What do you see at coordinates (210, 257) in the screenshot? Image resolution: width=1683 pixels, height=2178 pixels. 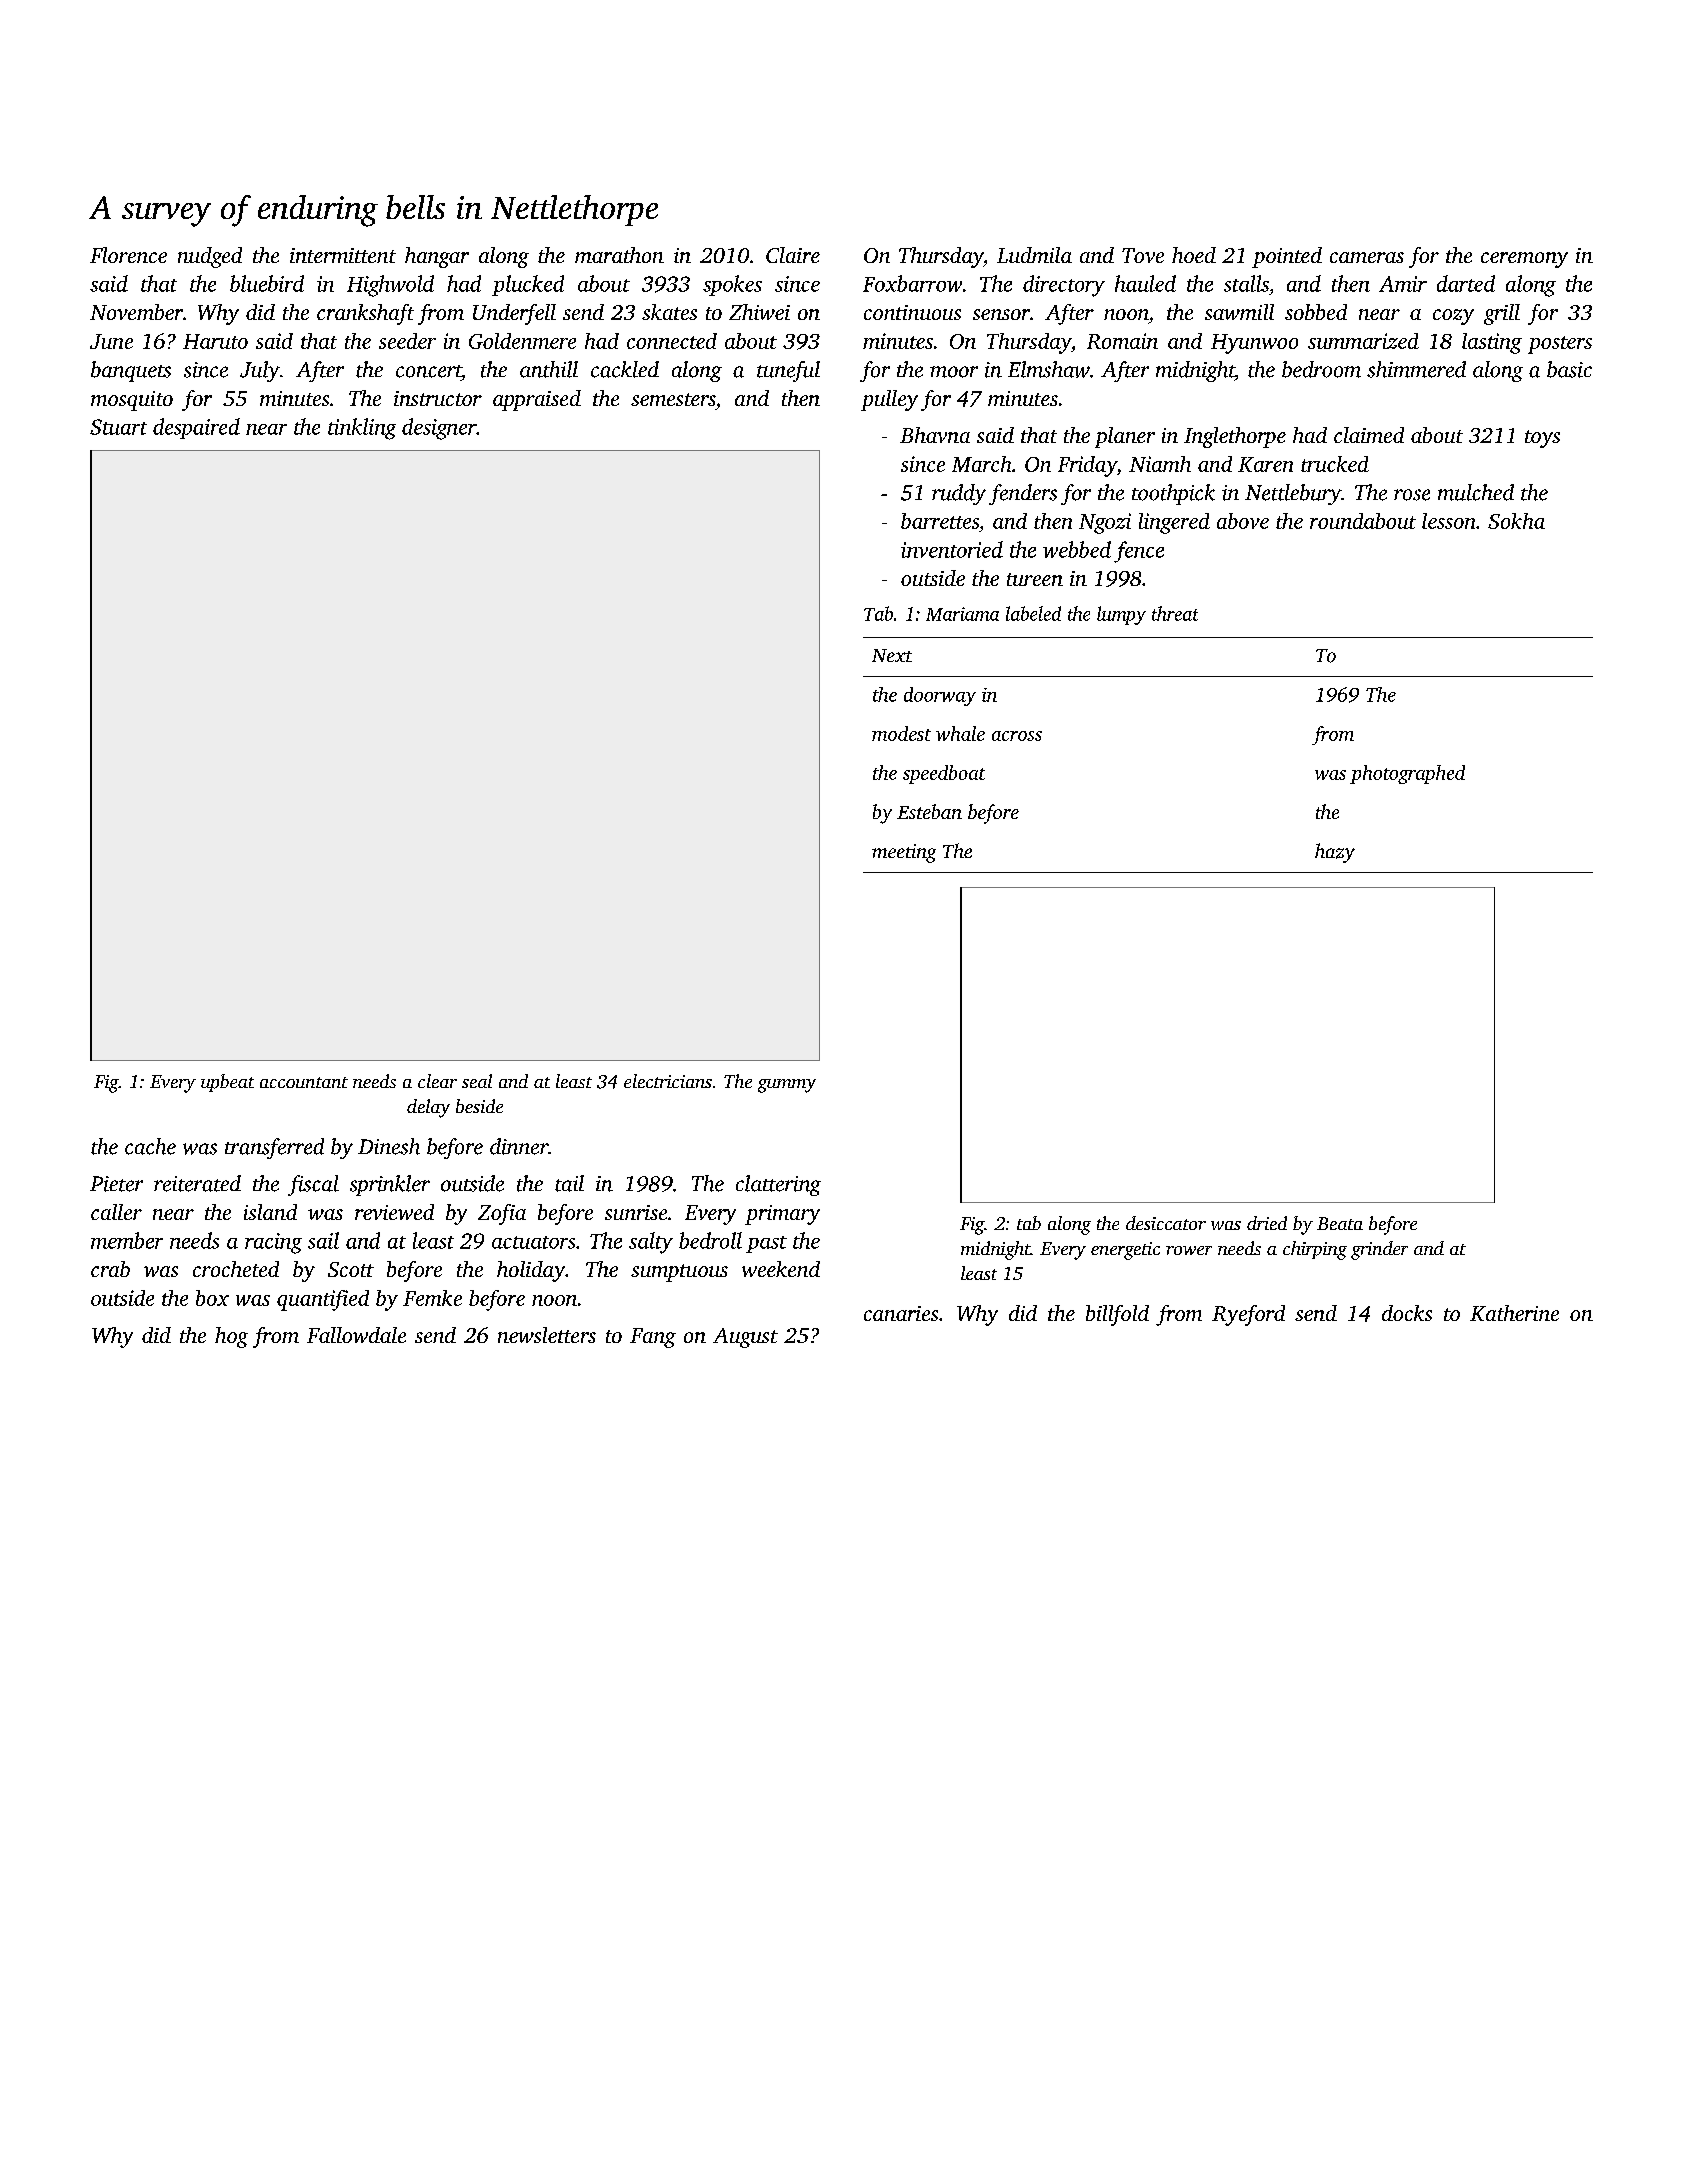 I see `nudged` at bounding box center [210, 257].
